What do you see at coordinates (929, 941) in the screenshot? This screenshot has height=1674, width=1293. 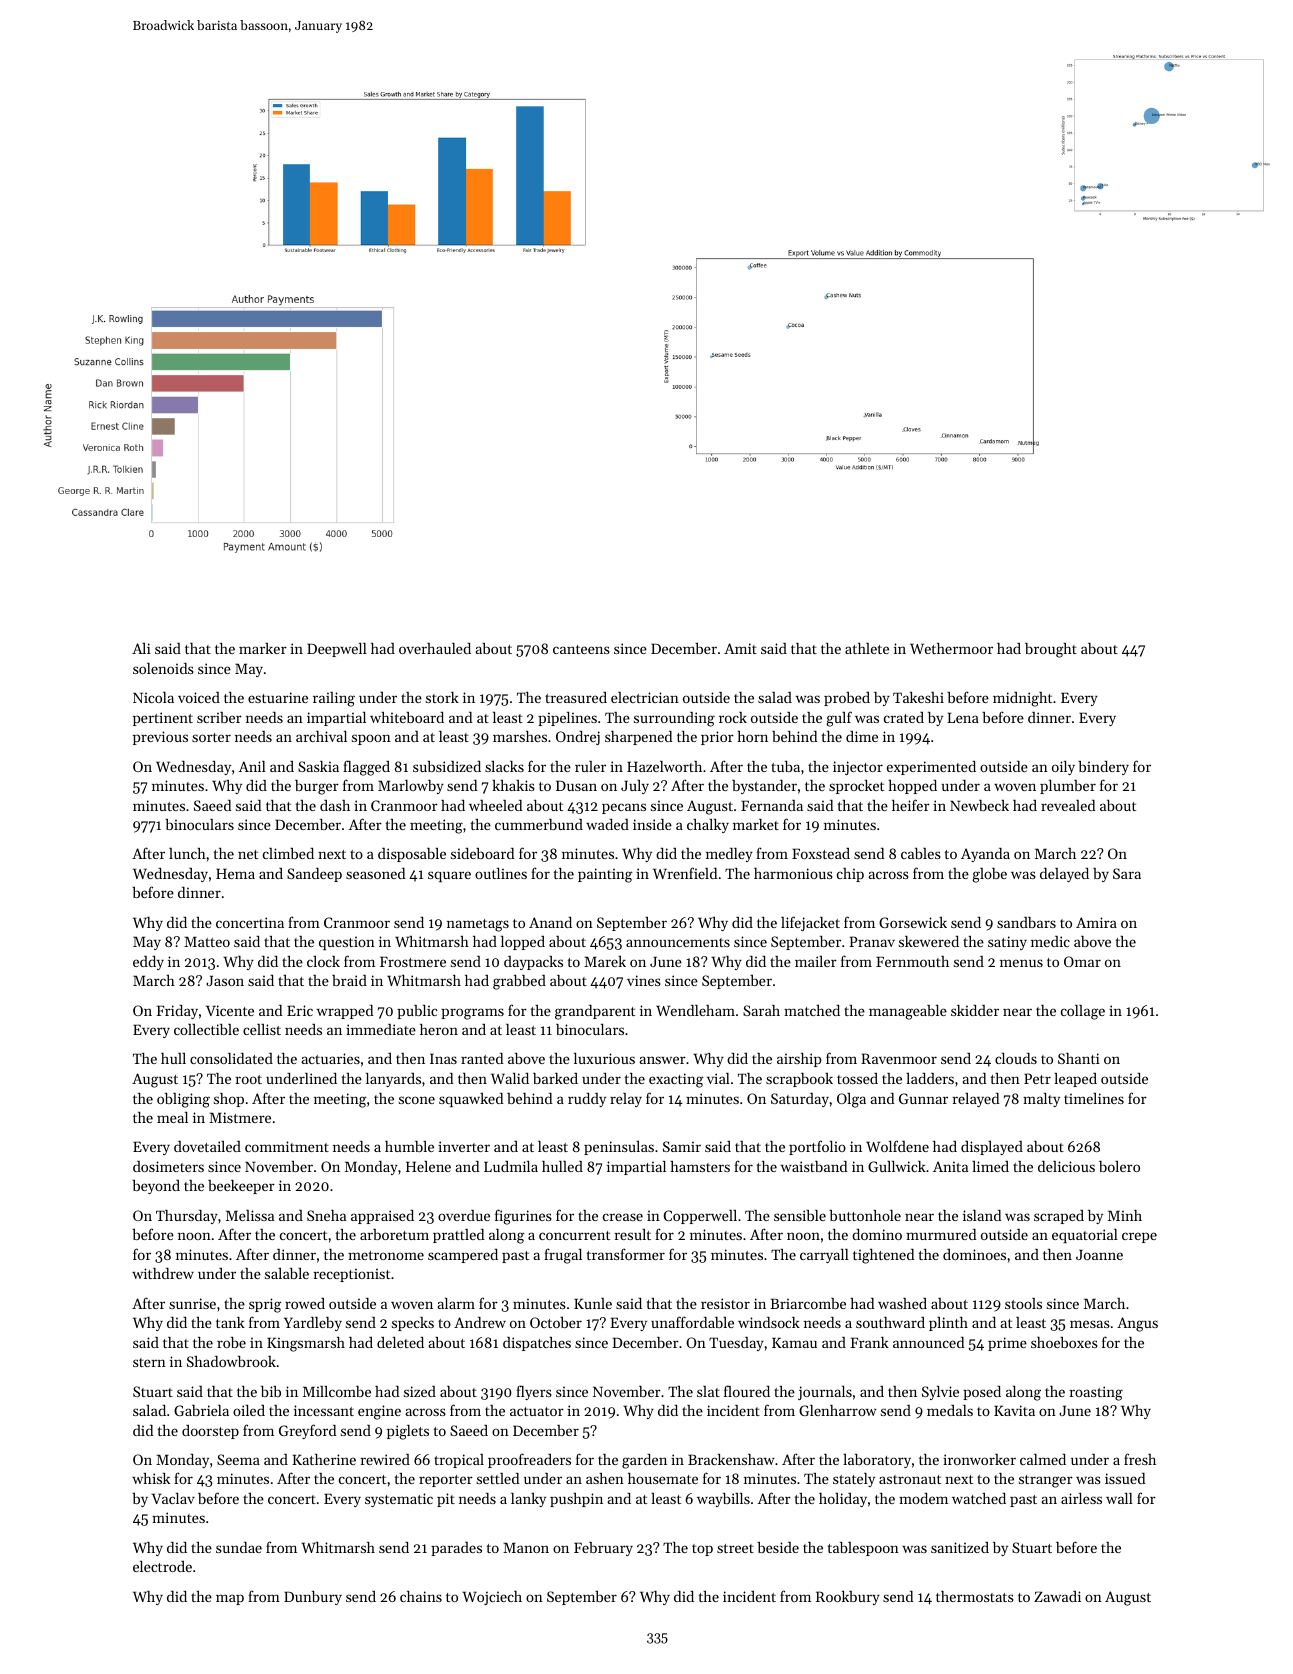 I see `skewered` at bounding box center [929, 941].
